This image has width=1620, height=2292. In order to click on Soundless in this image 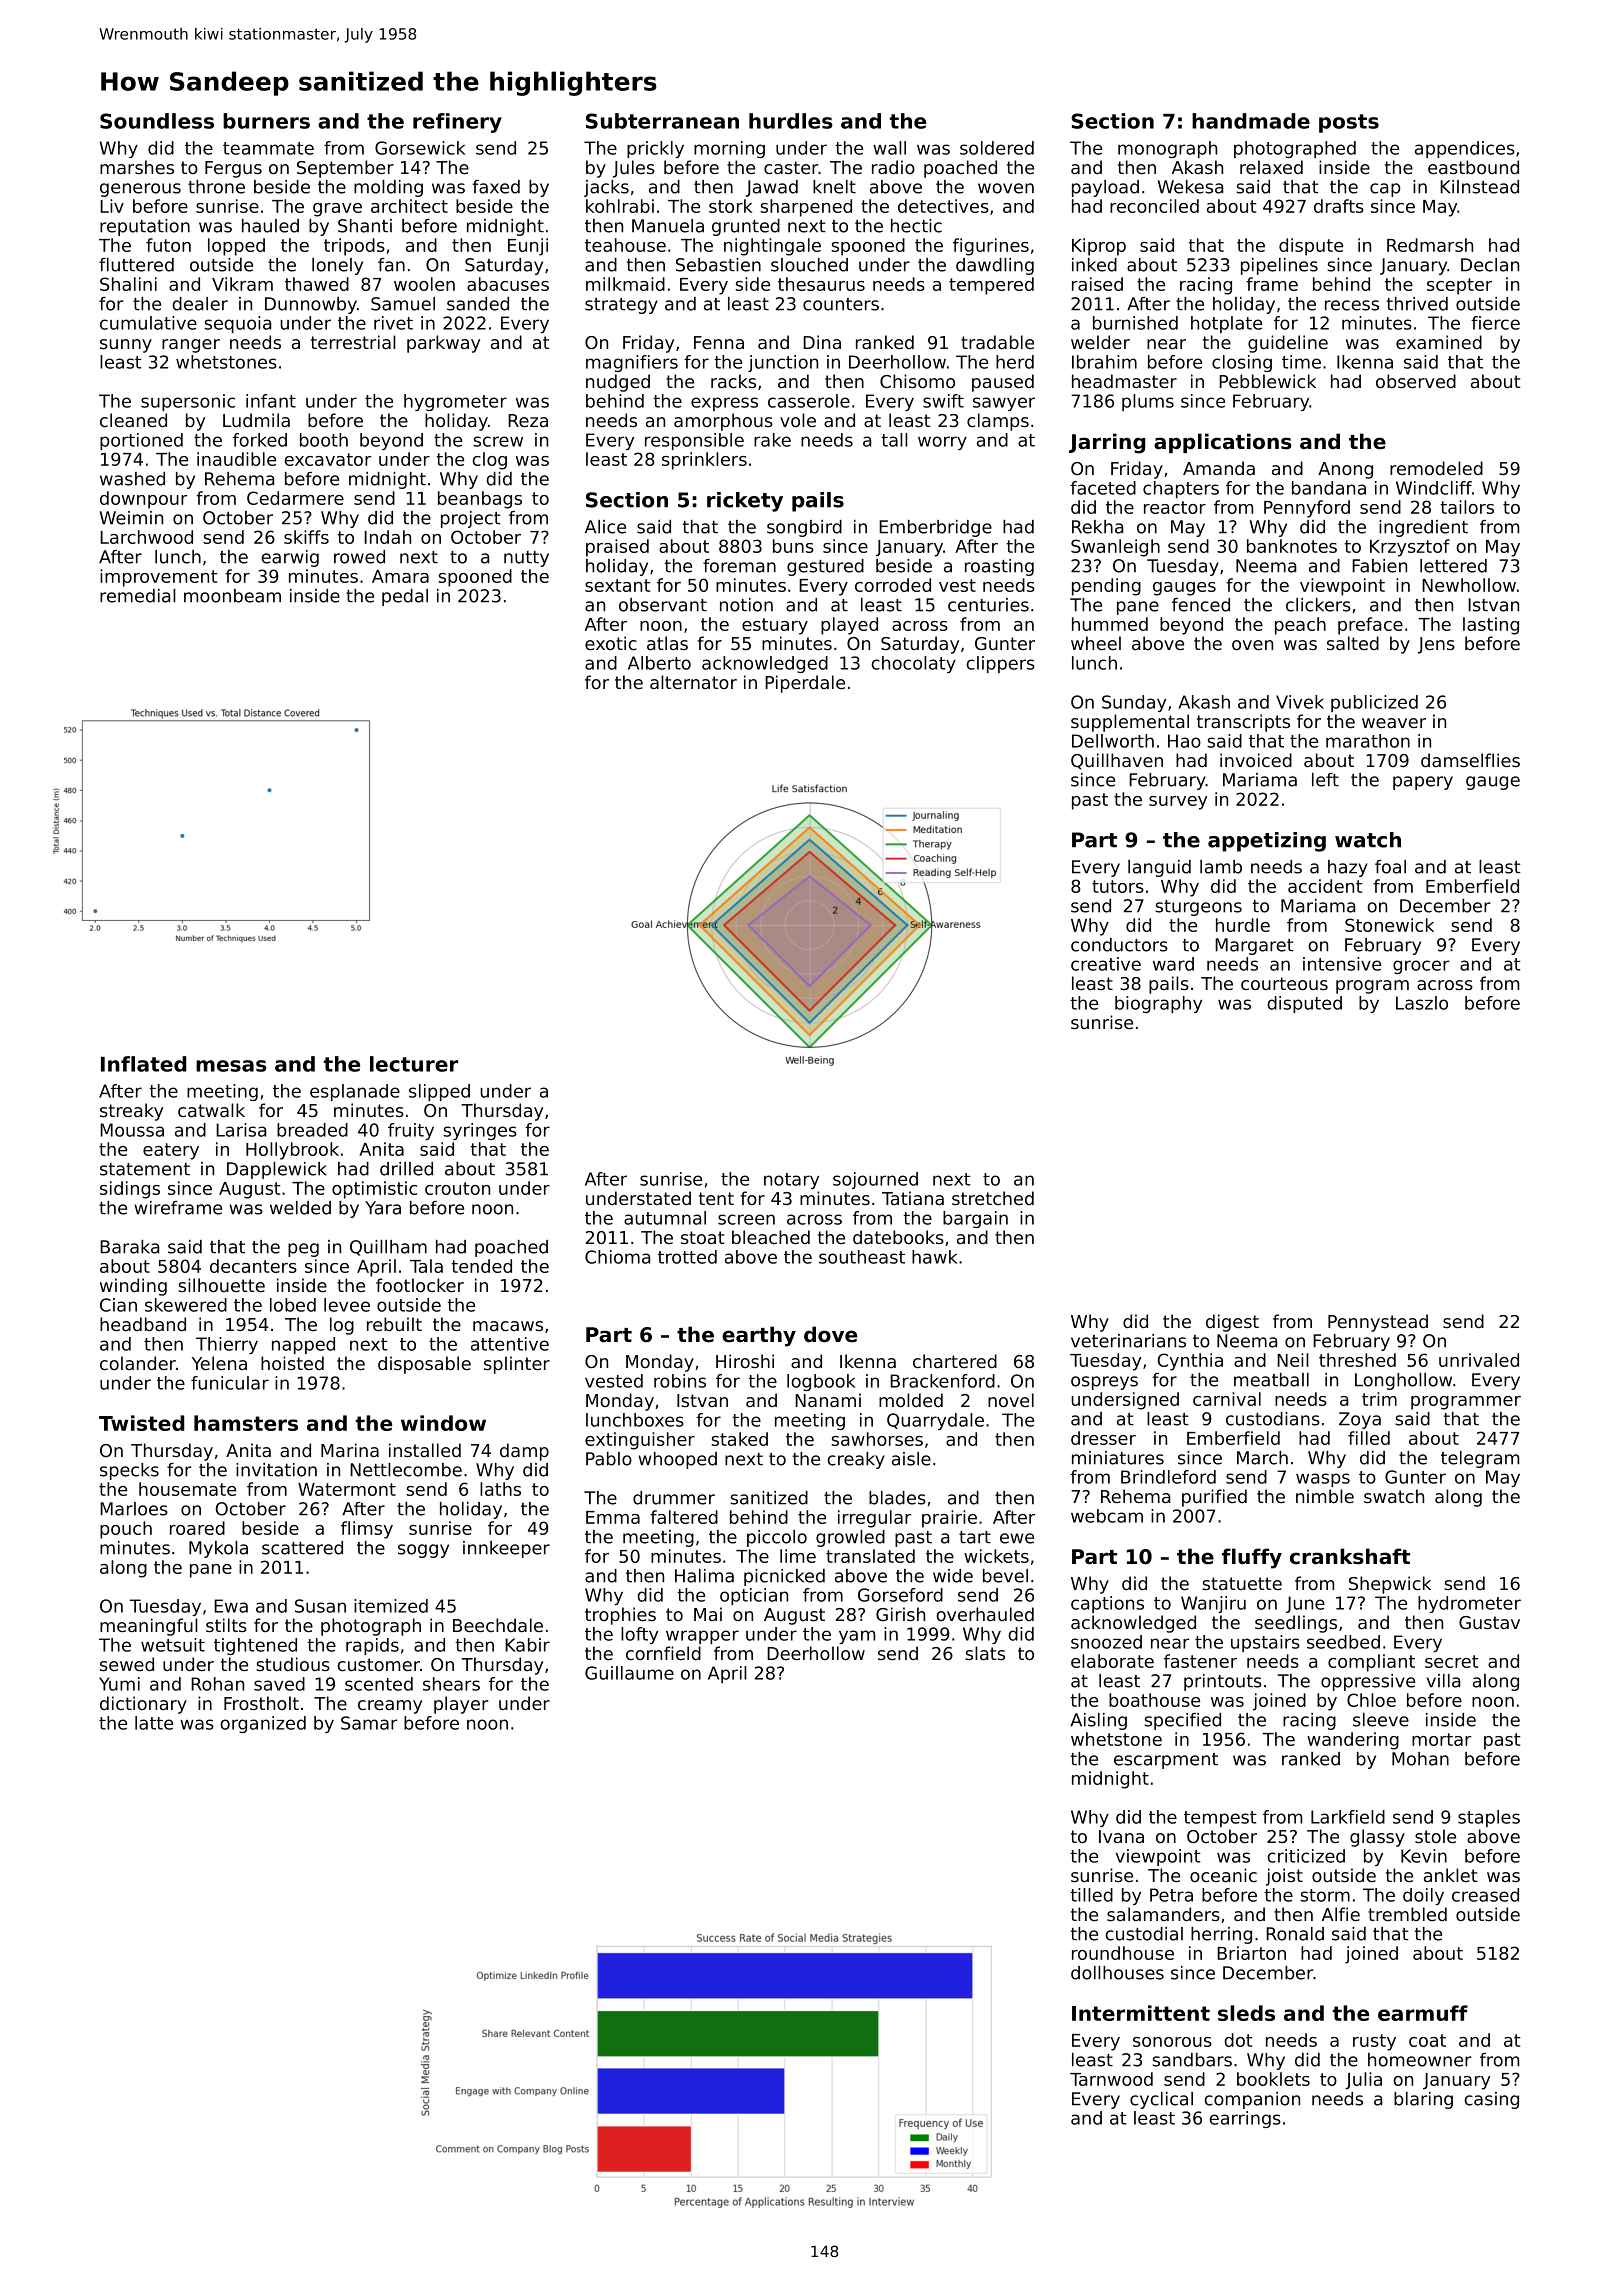, I will do `click(157, 121)`.
